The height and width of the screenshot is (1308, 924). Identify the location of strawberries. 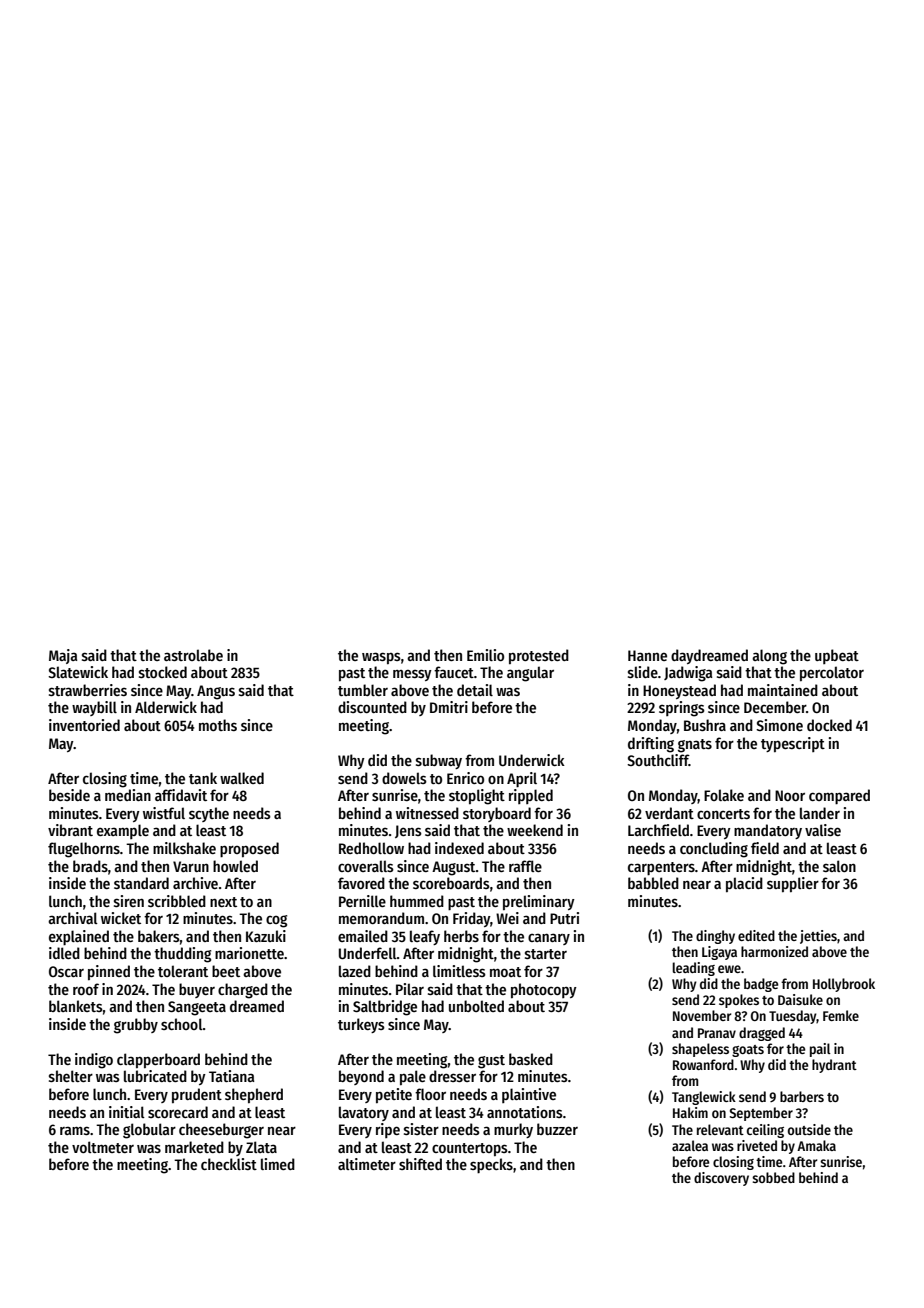
(88, 690).
